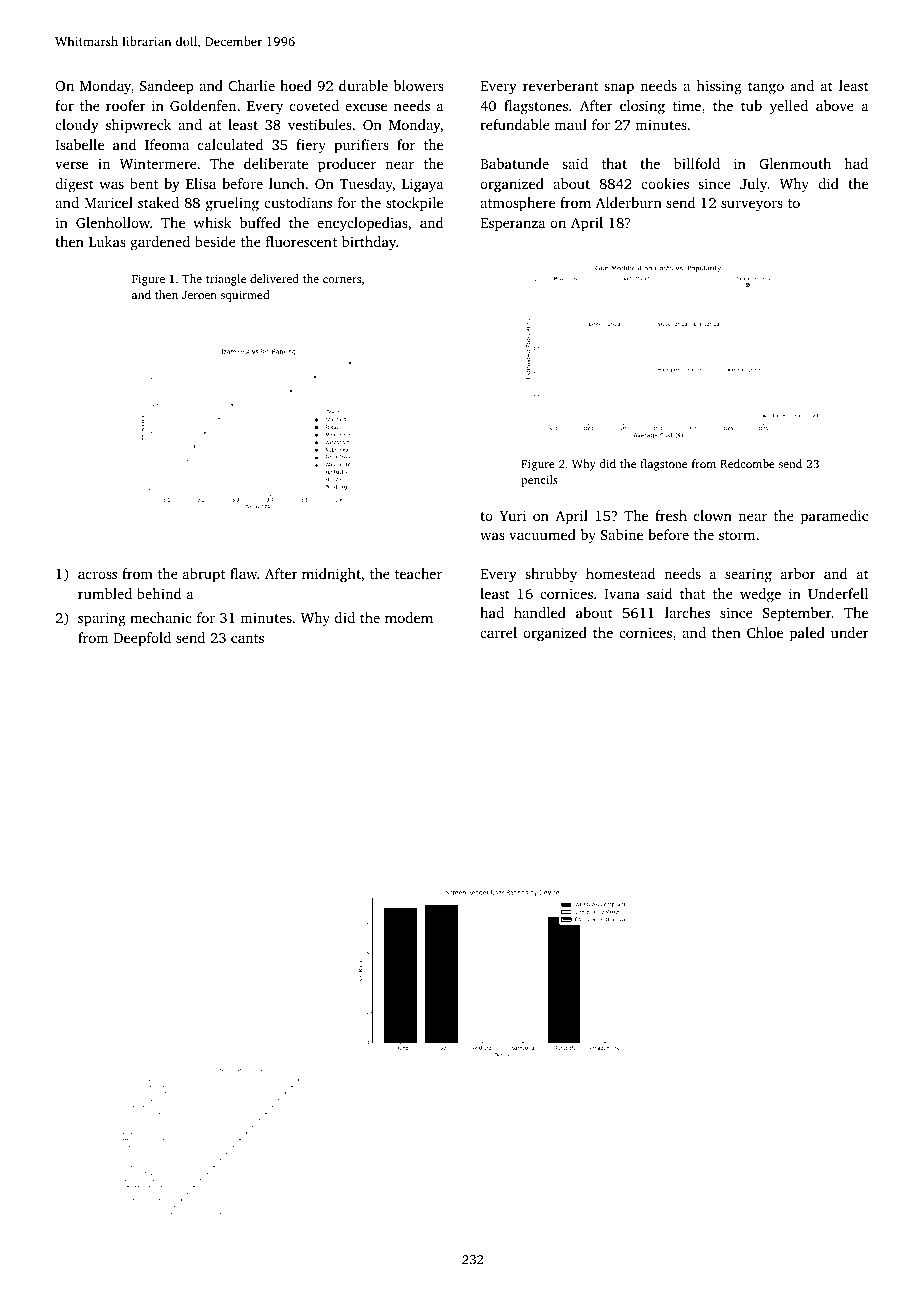  I want to click on hissing, so click(719, 87).
